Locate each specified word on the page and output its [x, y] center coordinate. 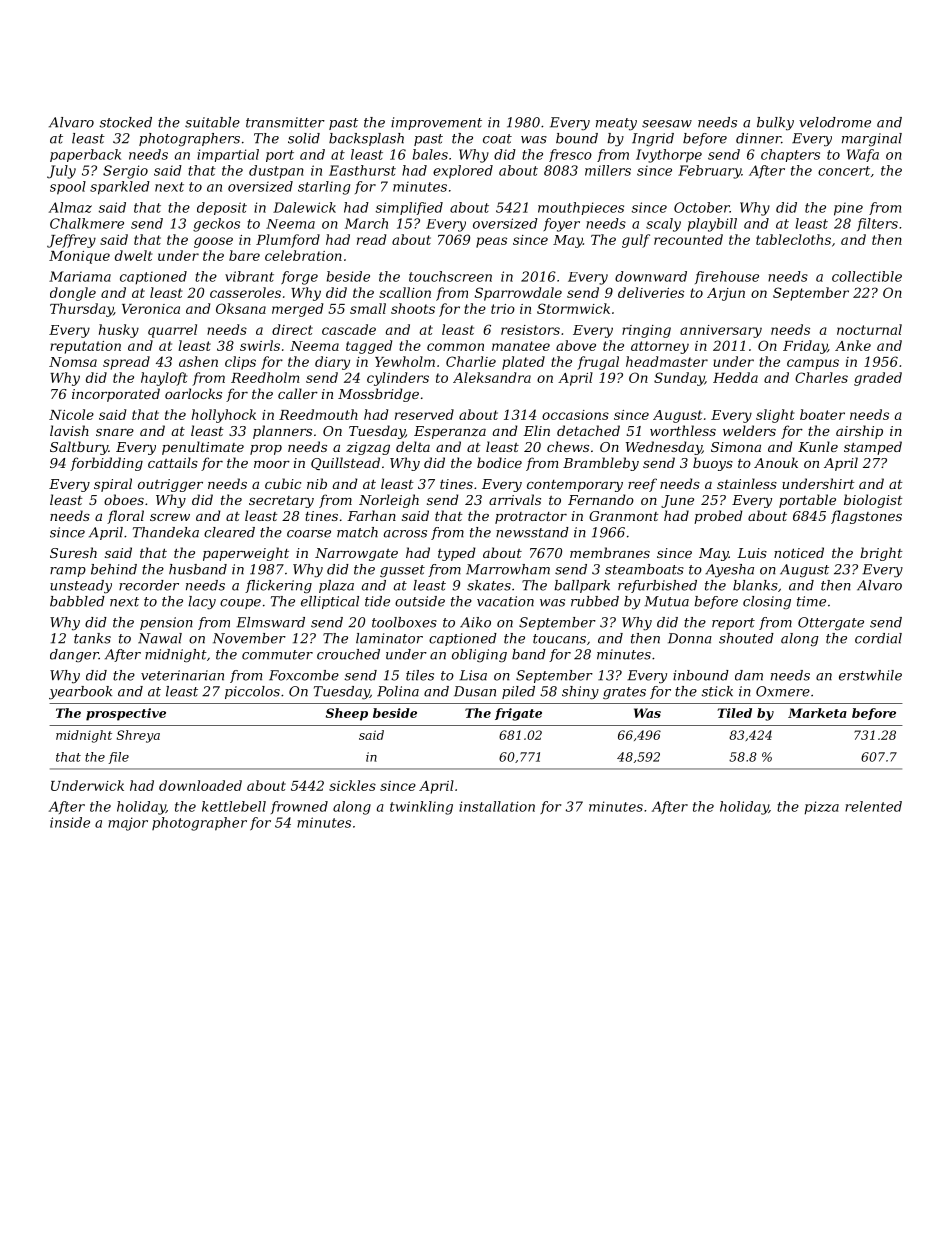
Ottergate [831, 623]
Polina [398, 691]
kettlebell [234, 806]
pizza [821, 808]
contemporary [575, 486]
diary [332, 363]
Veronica [151, 309]
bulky [775, 124]
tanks [92, 638]
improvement [436, 123]
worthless [683, 430]
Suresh [73, 552]
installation [497, 806]
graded [878, 379]
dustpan [276, 172]
